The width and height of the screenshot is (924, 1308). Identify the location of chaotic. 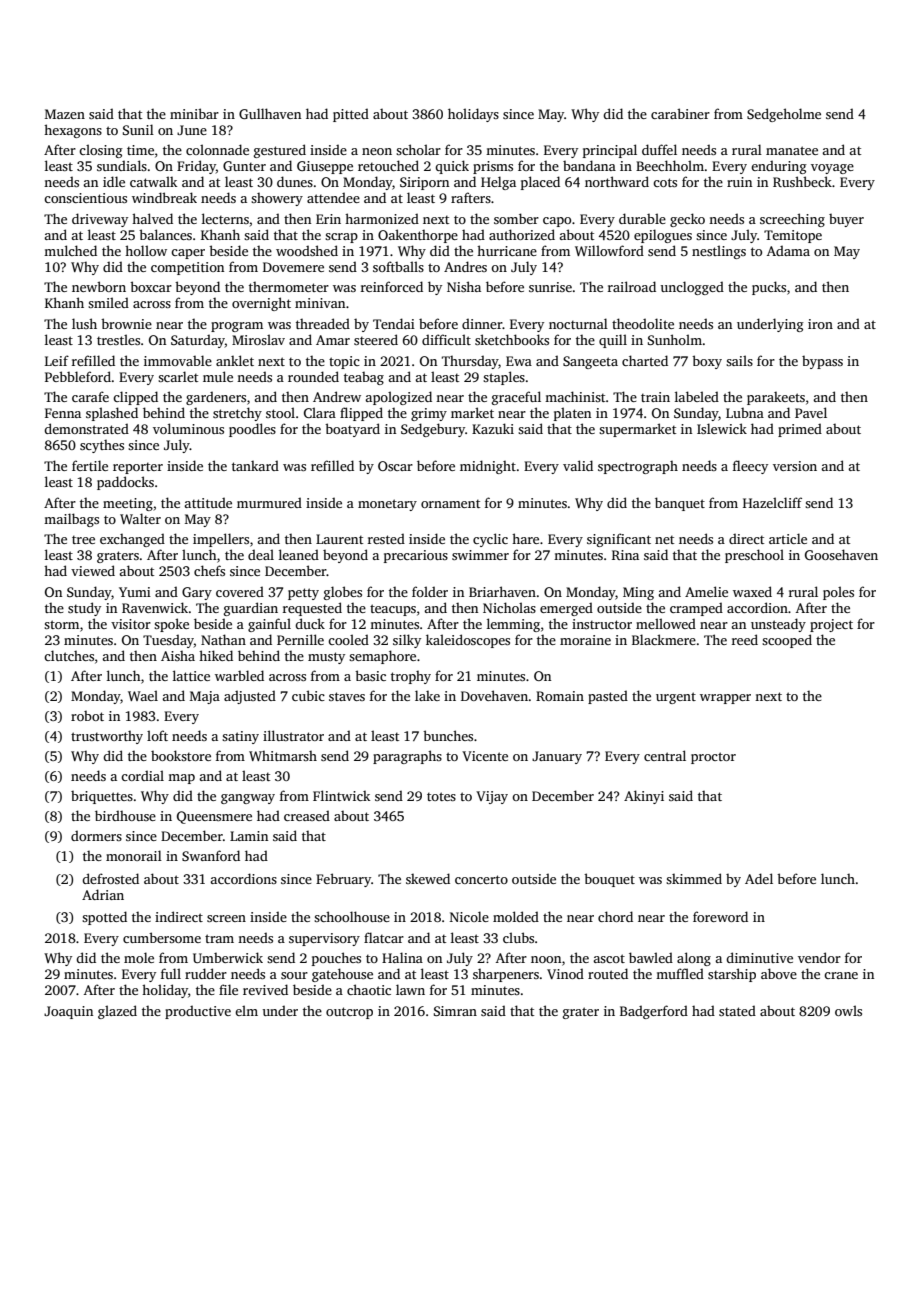
(369, 989).
